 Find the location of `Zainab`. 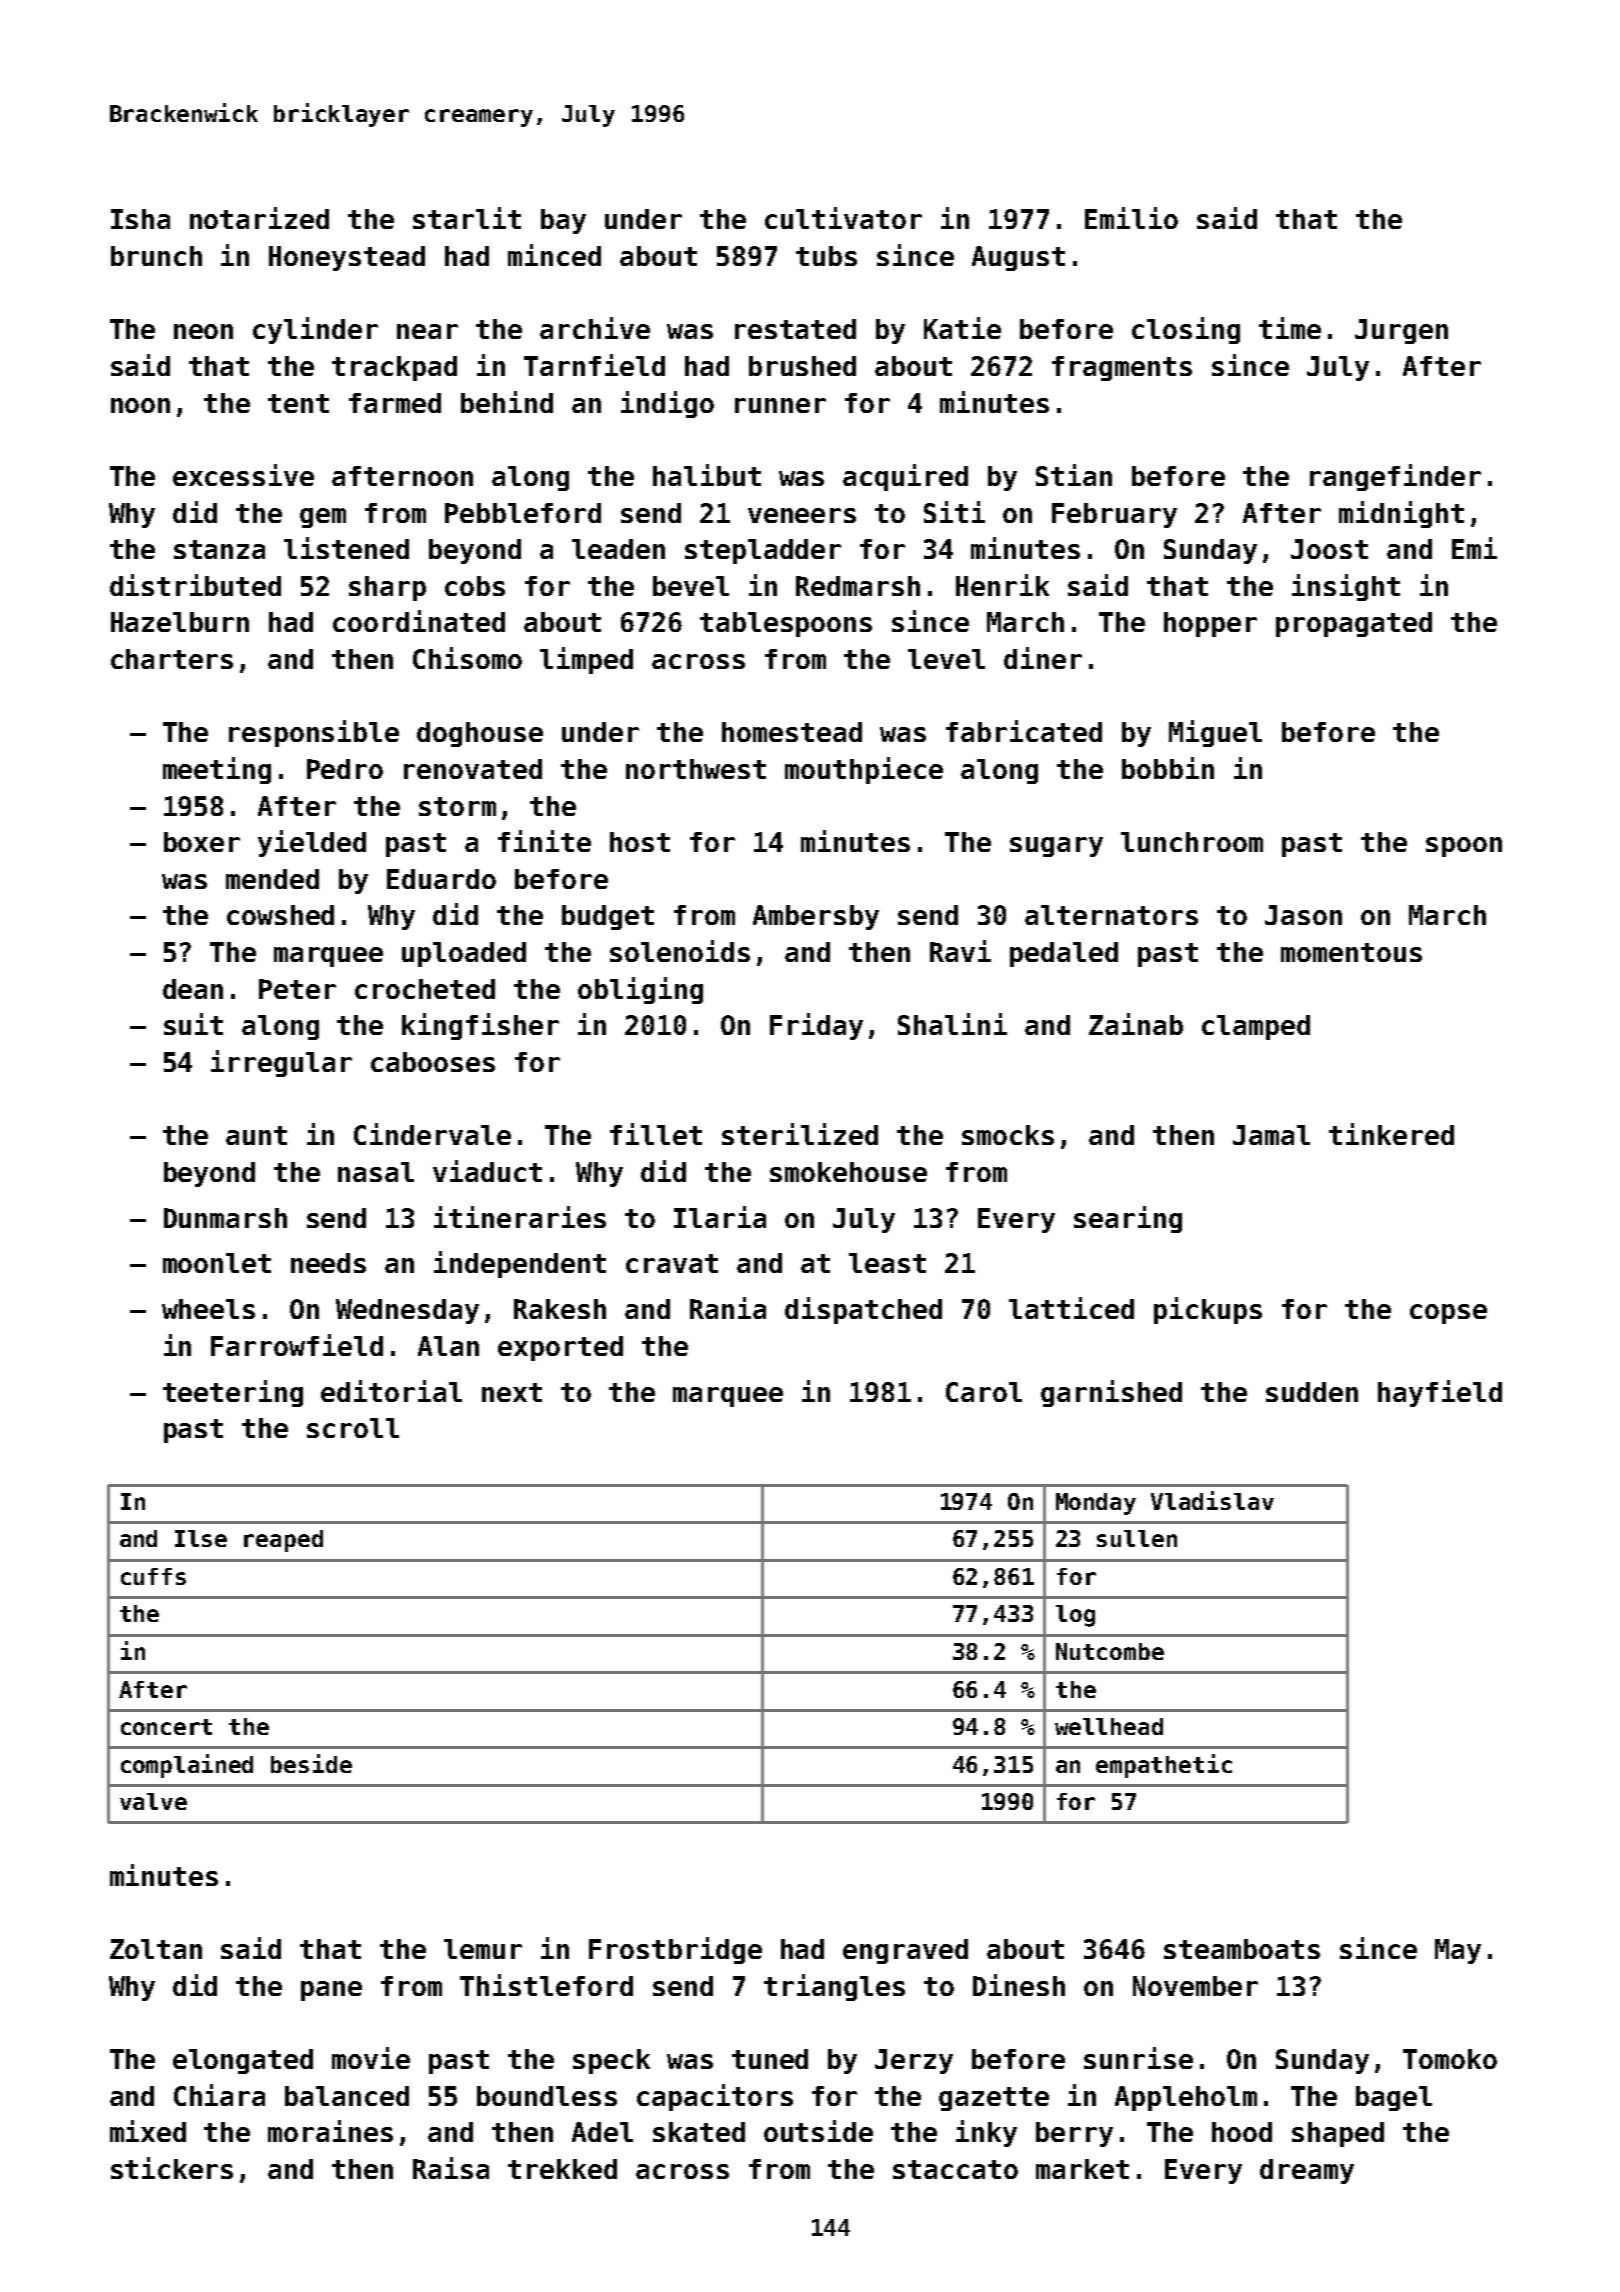

Zainab is located at coordinates (1136, 1024).
